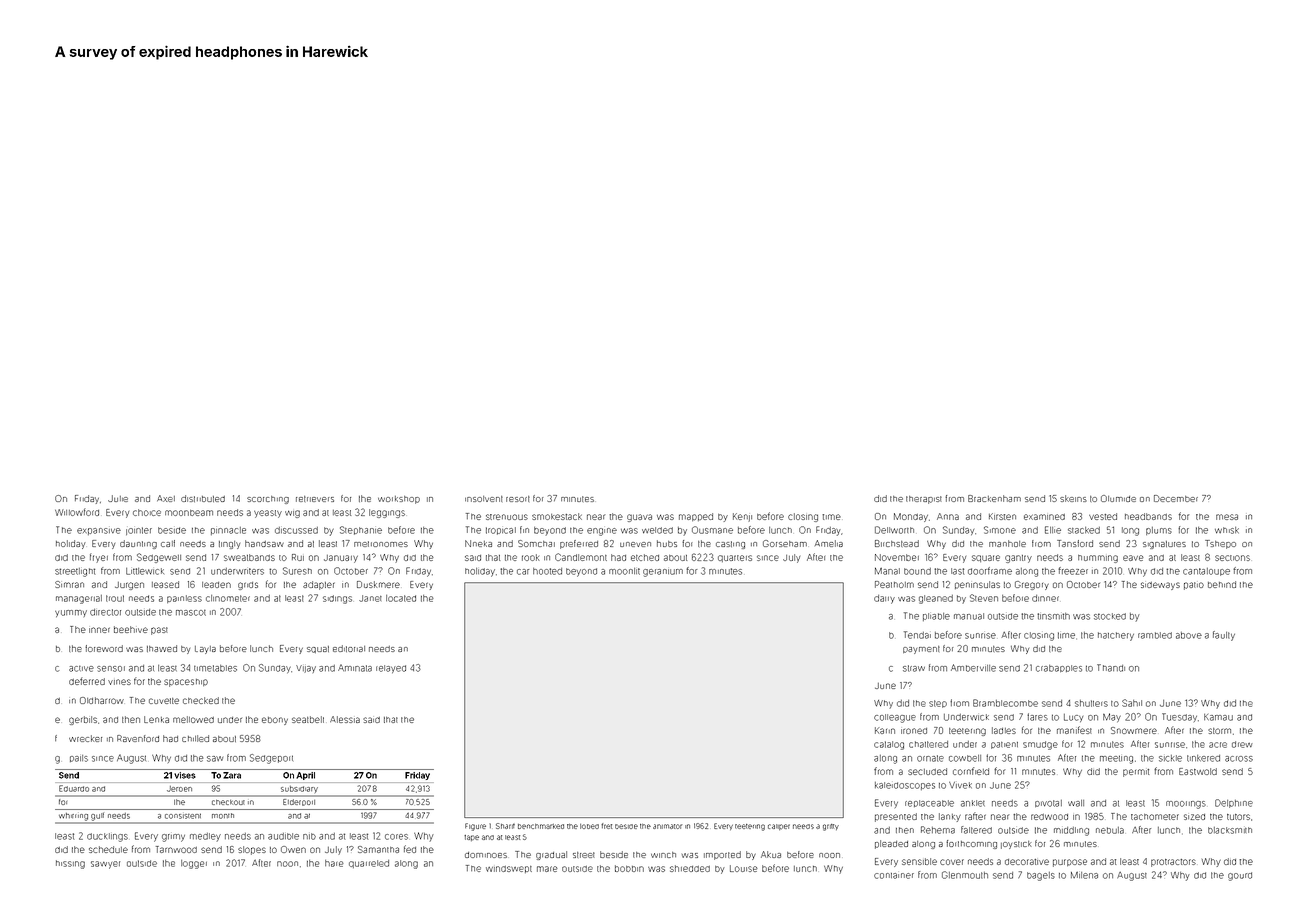  I want to click on mascot, so click(191, 613).
